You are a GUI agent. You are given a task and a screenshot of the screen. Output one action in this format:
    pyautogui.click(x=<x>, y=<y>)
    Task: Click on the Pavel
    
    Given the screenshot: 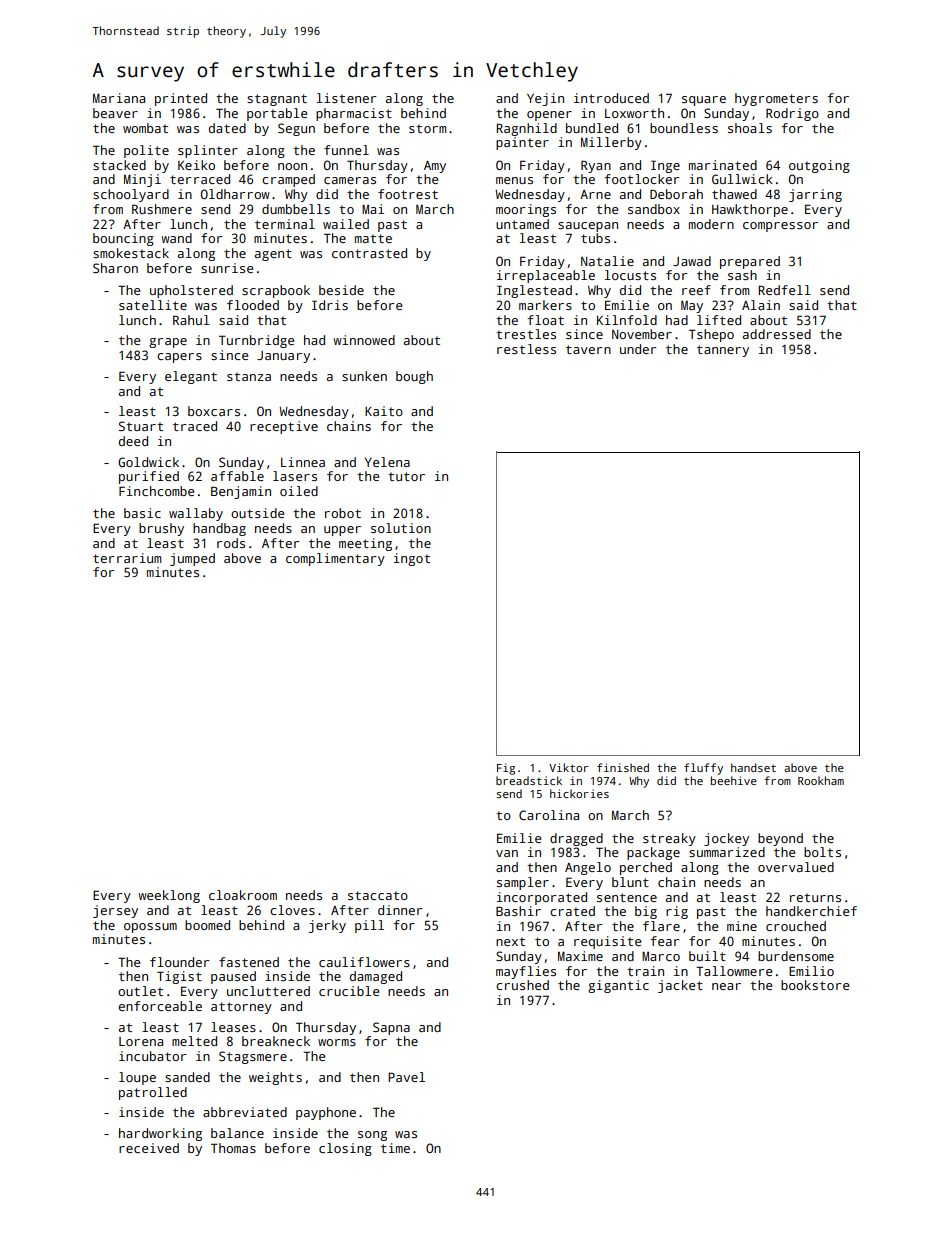 What is the action you would take?
    pyautogui.click(x=406, y=1077)
